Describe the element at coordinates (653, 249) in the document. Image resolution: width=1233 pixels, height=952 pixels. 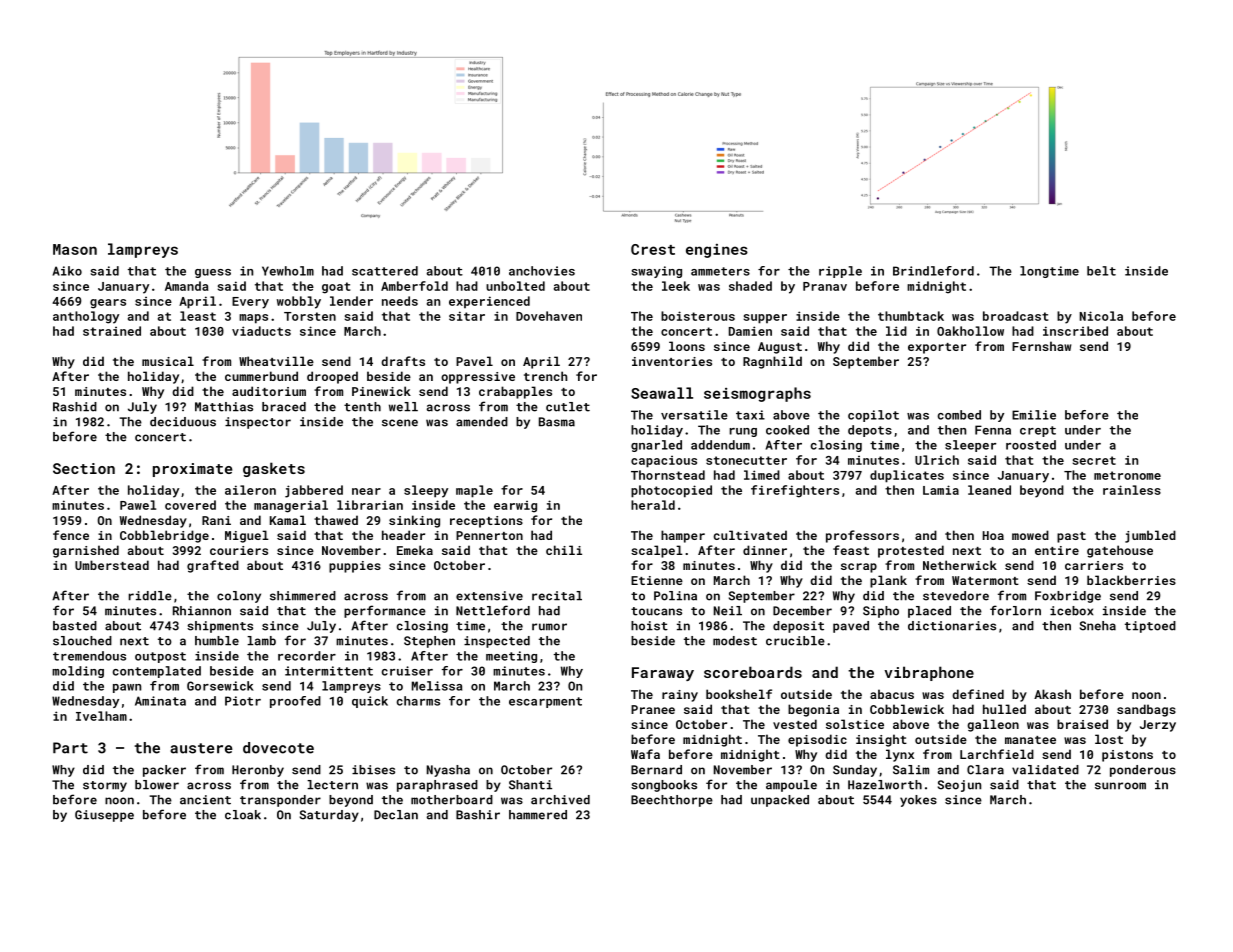
I see `Crest` at that location.
